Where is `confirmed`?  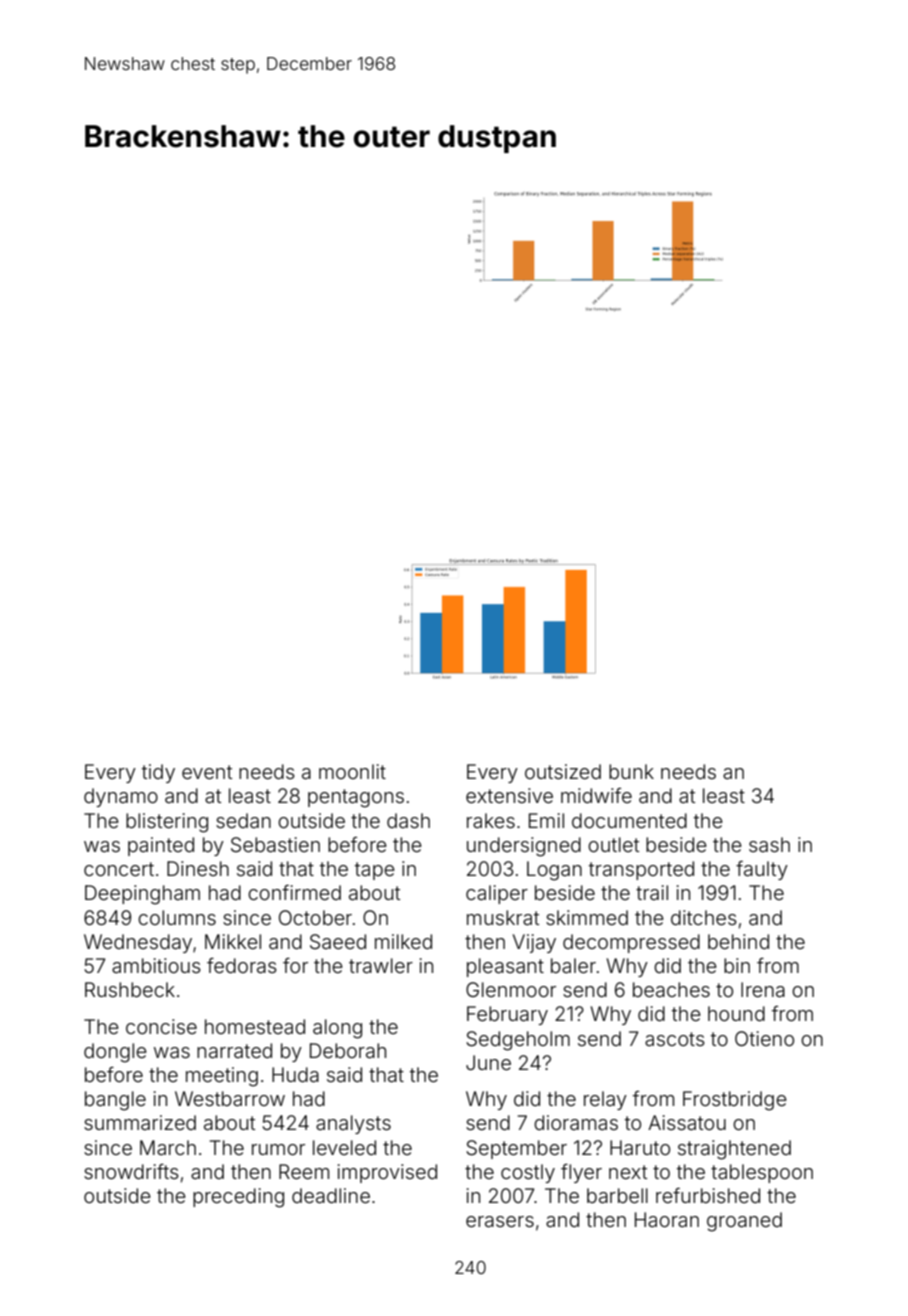 confirmed is located at coordinates (294, 892).
